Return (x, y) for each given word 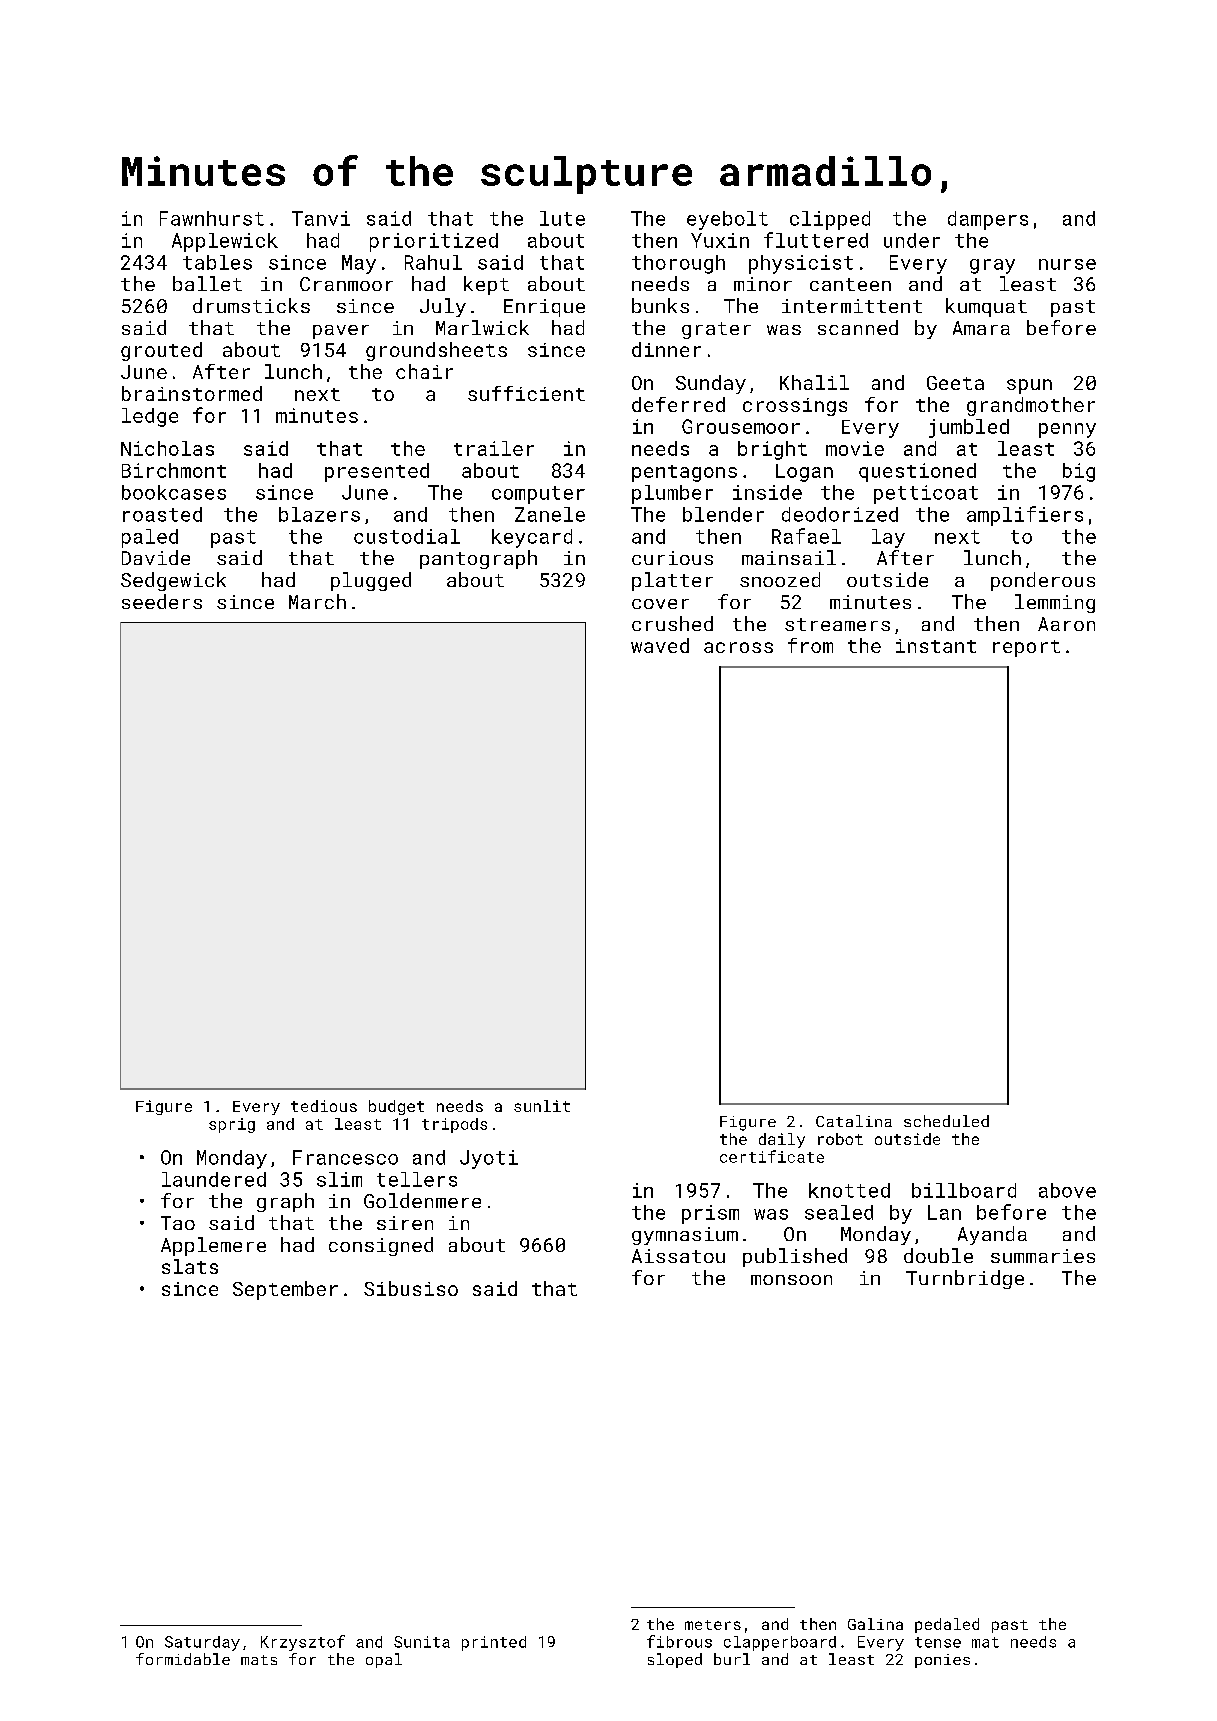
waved (660, 645)
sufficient (526, 393)
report (1026, 648)
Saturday (202, 1643)
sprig (232, 1125)
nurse (1067, 264)
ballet (207, 283)
